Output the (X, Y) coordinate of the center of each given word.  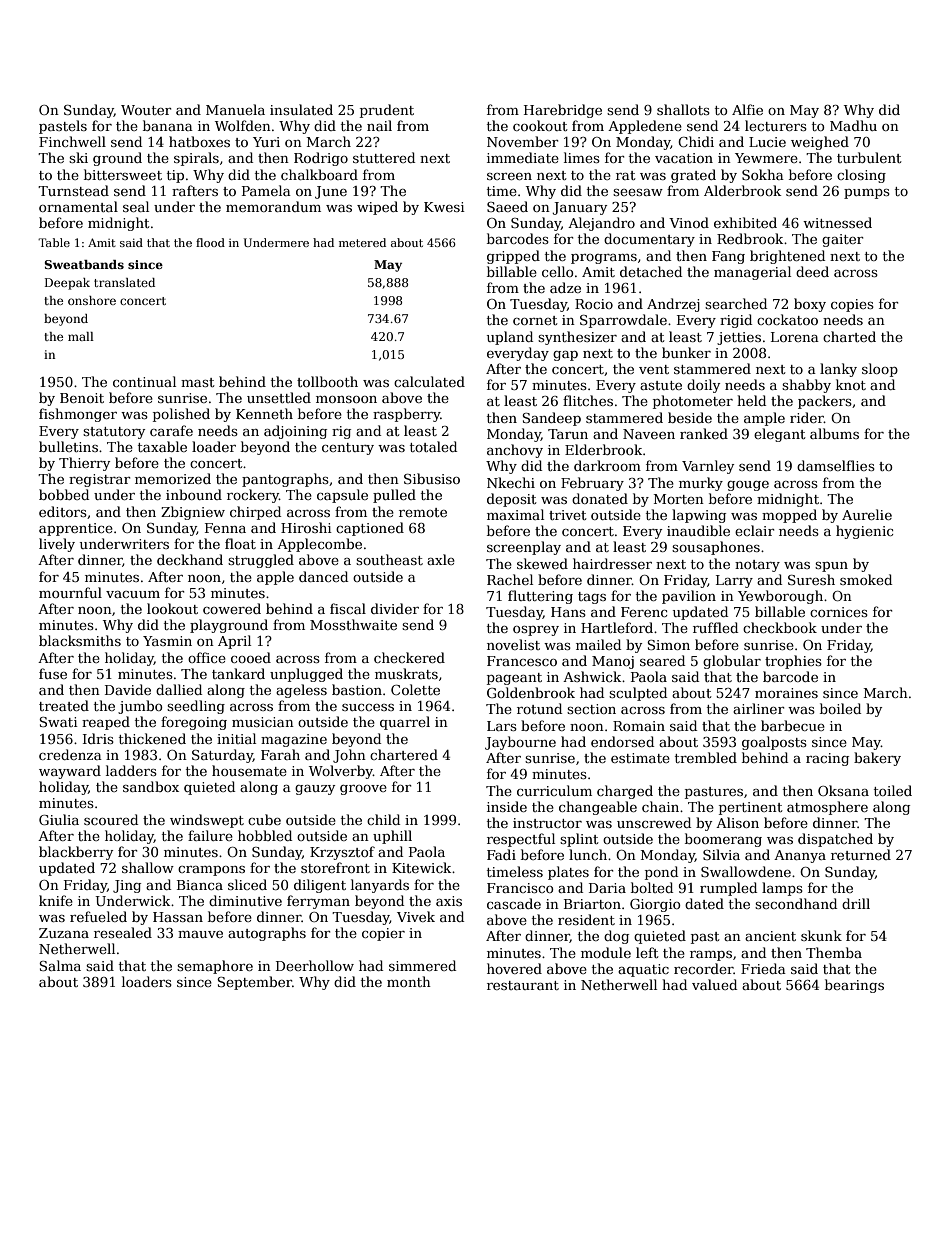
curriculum (554, 790)
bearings (854, 986)
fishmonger (78, 415)
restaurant (523, 985)
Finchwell (72, 141)
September (254, 983)
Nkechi (511, 482)
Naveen (649, 434)
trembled (706, 757)
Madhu (853, 125)
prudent (387, 111)
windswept (207, 821)
